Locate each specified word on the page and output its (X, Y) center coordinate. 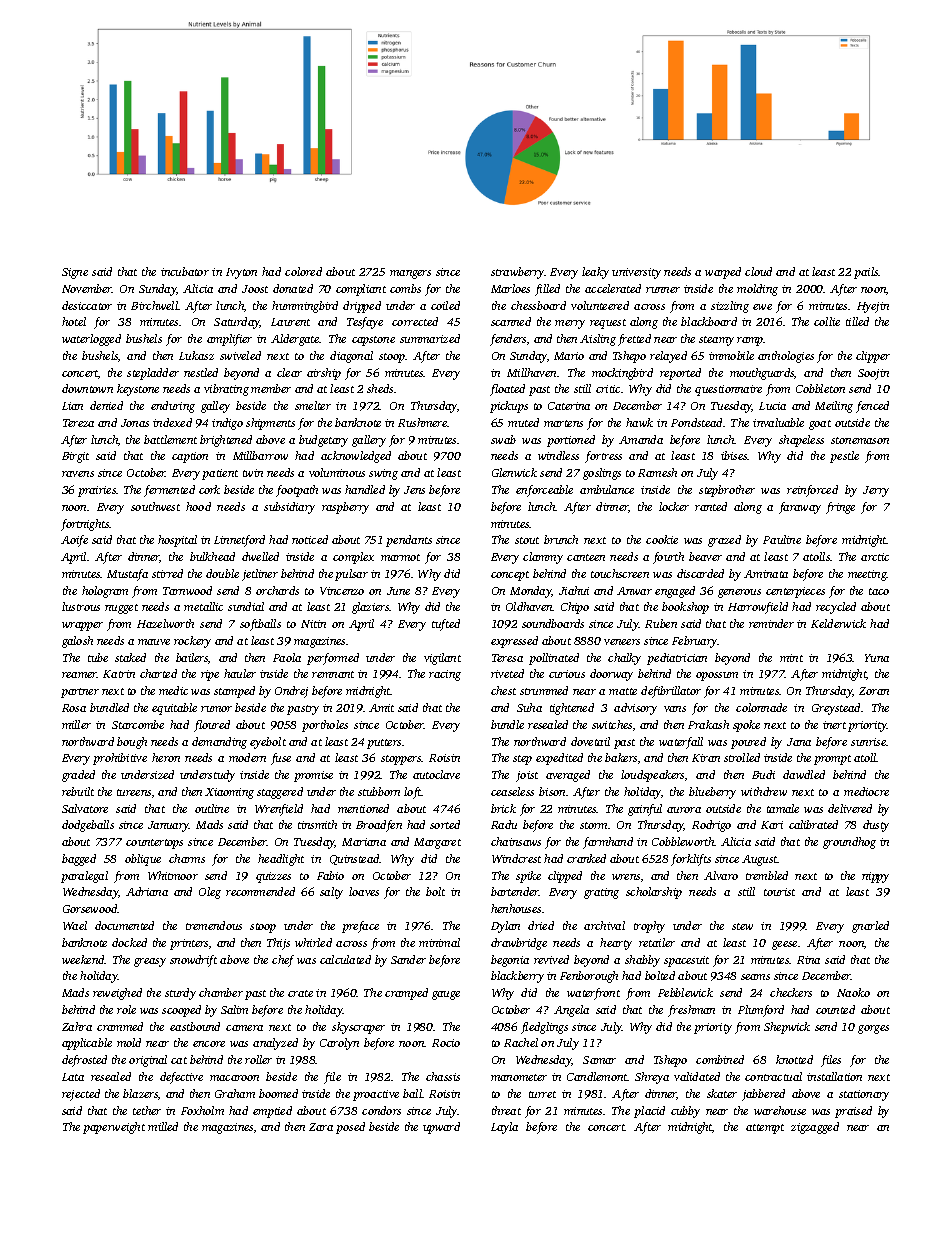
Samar (599, 1060)
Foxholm (202, 1110)
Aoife (74, 541)
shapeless (801, 441)
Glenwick (514, 472)
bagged (79, 860)
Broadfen (379, 826)
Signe (75, 273)
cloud (758, 271)
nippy (875, 877)
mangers (410, 274)
